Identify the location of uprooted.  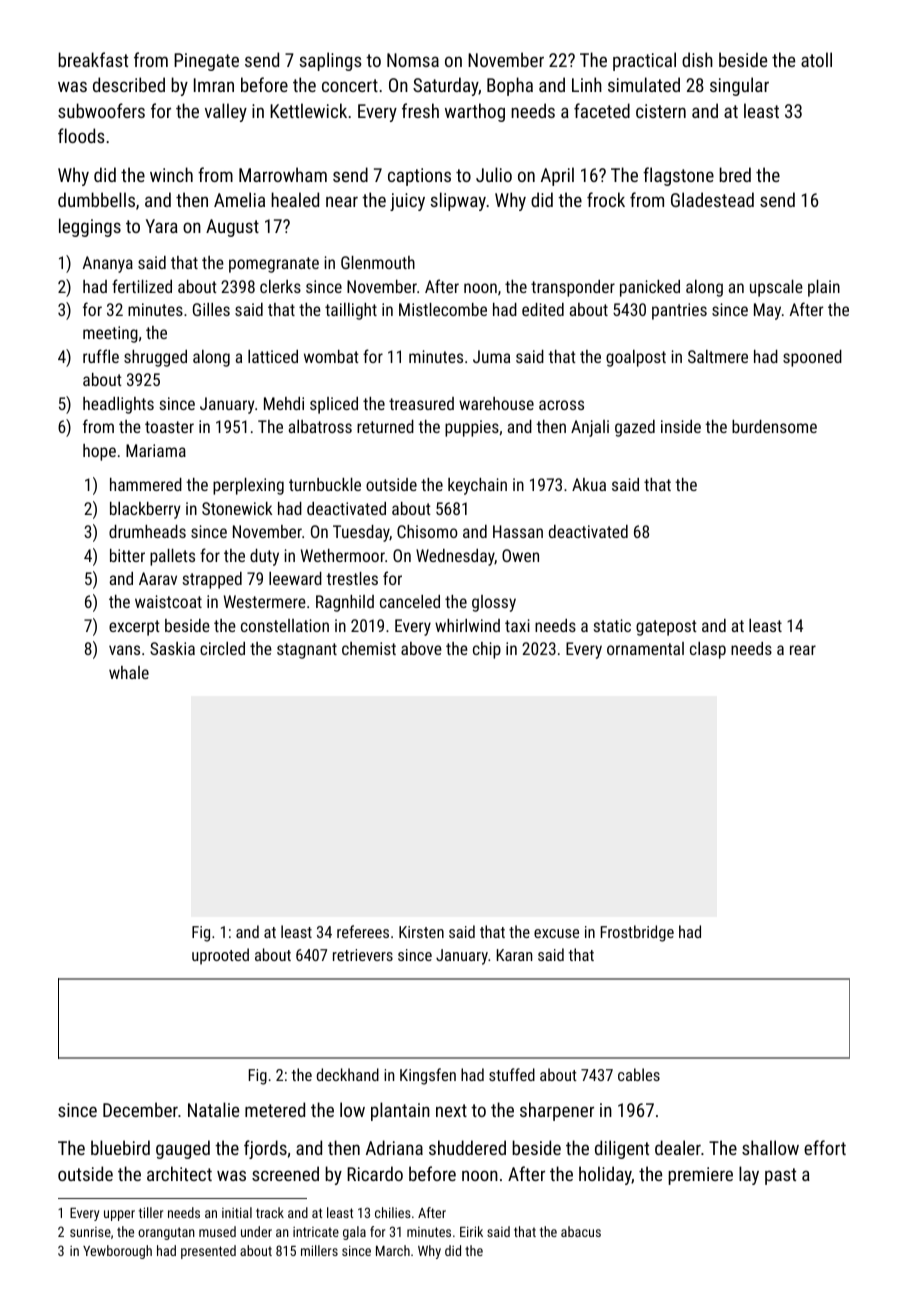
(220, 956).
